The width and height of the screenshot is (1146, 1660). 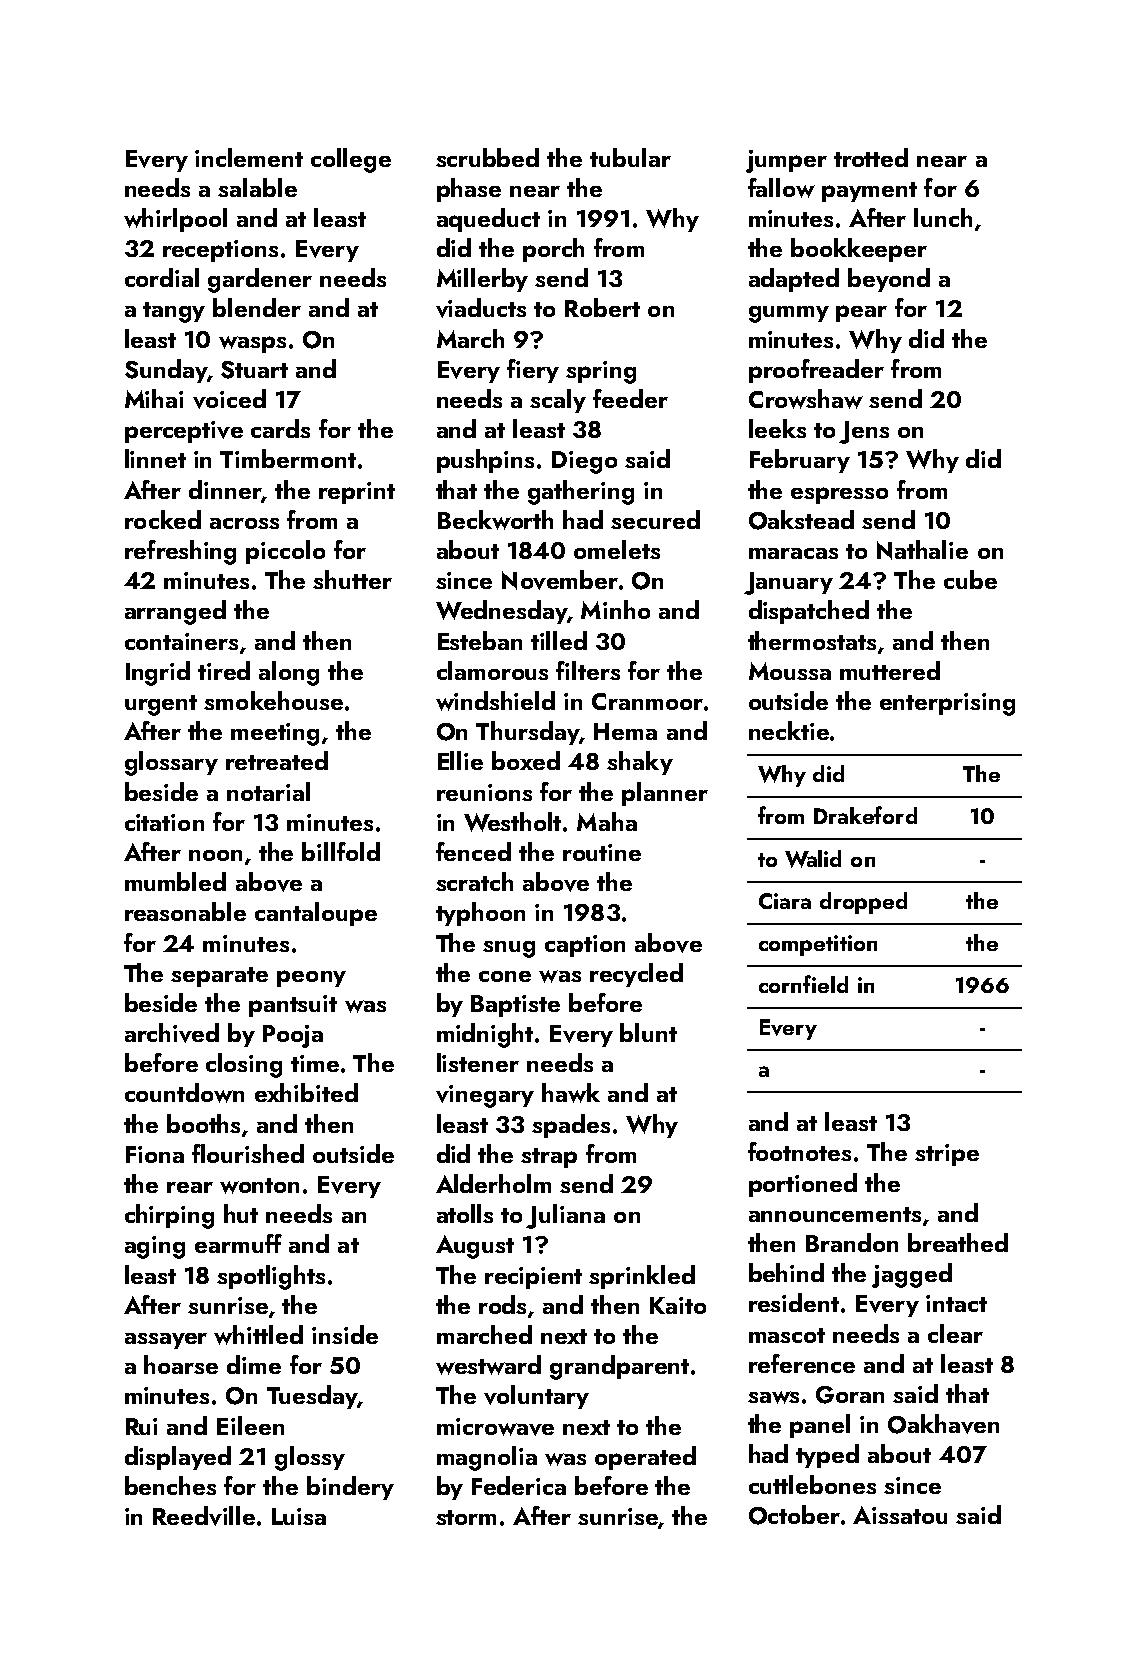 I want to click on closing, so click(x=244, y=1065).
